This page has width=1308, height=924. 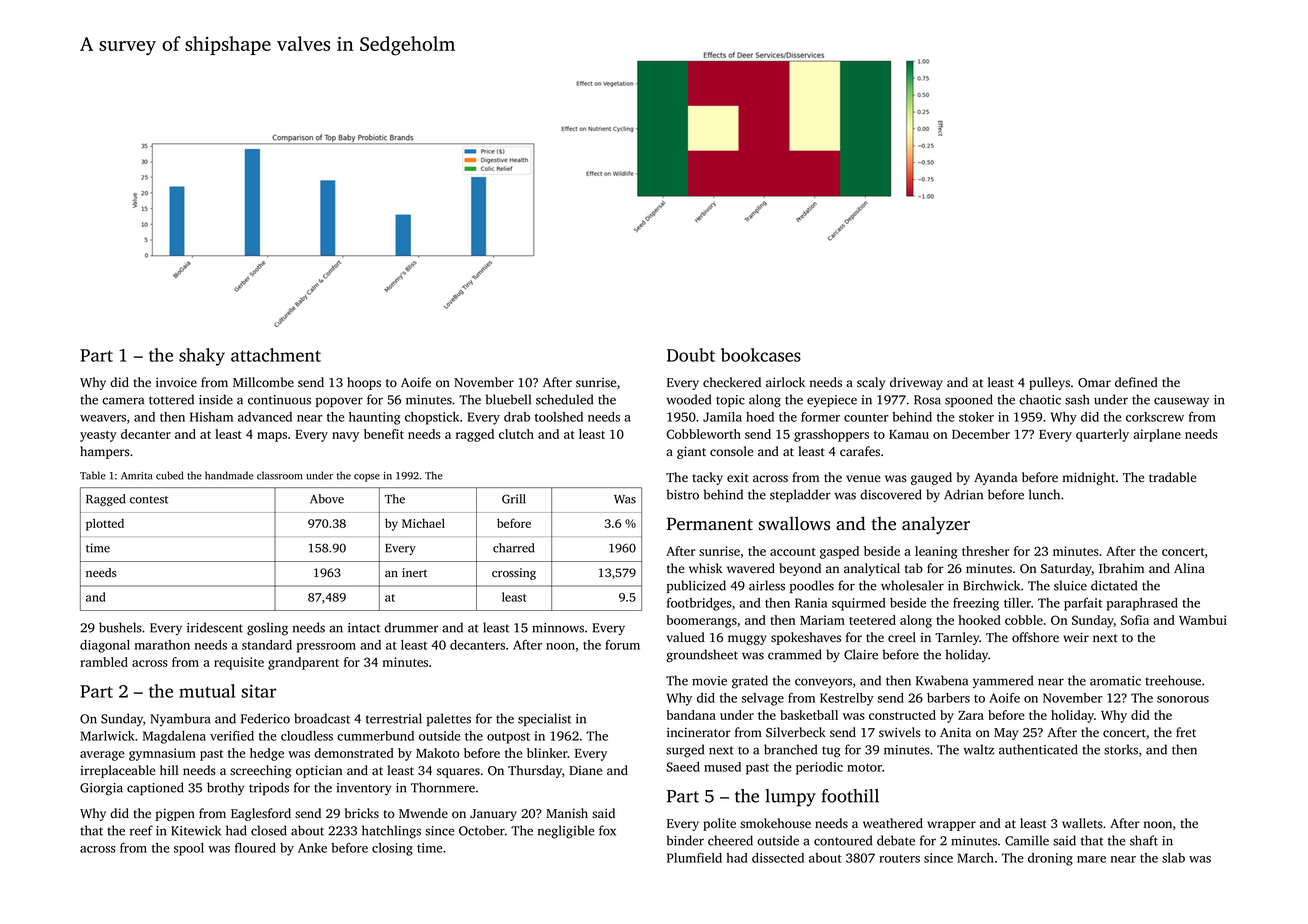 What do you see at coordinates (585, 770) in the page?
I see `Diane` at bounding box center [585, 770].
